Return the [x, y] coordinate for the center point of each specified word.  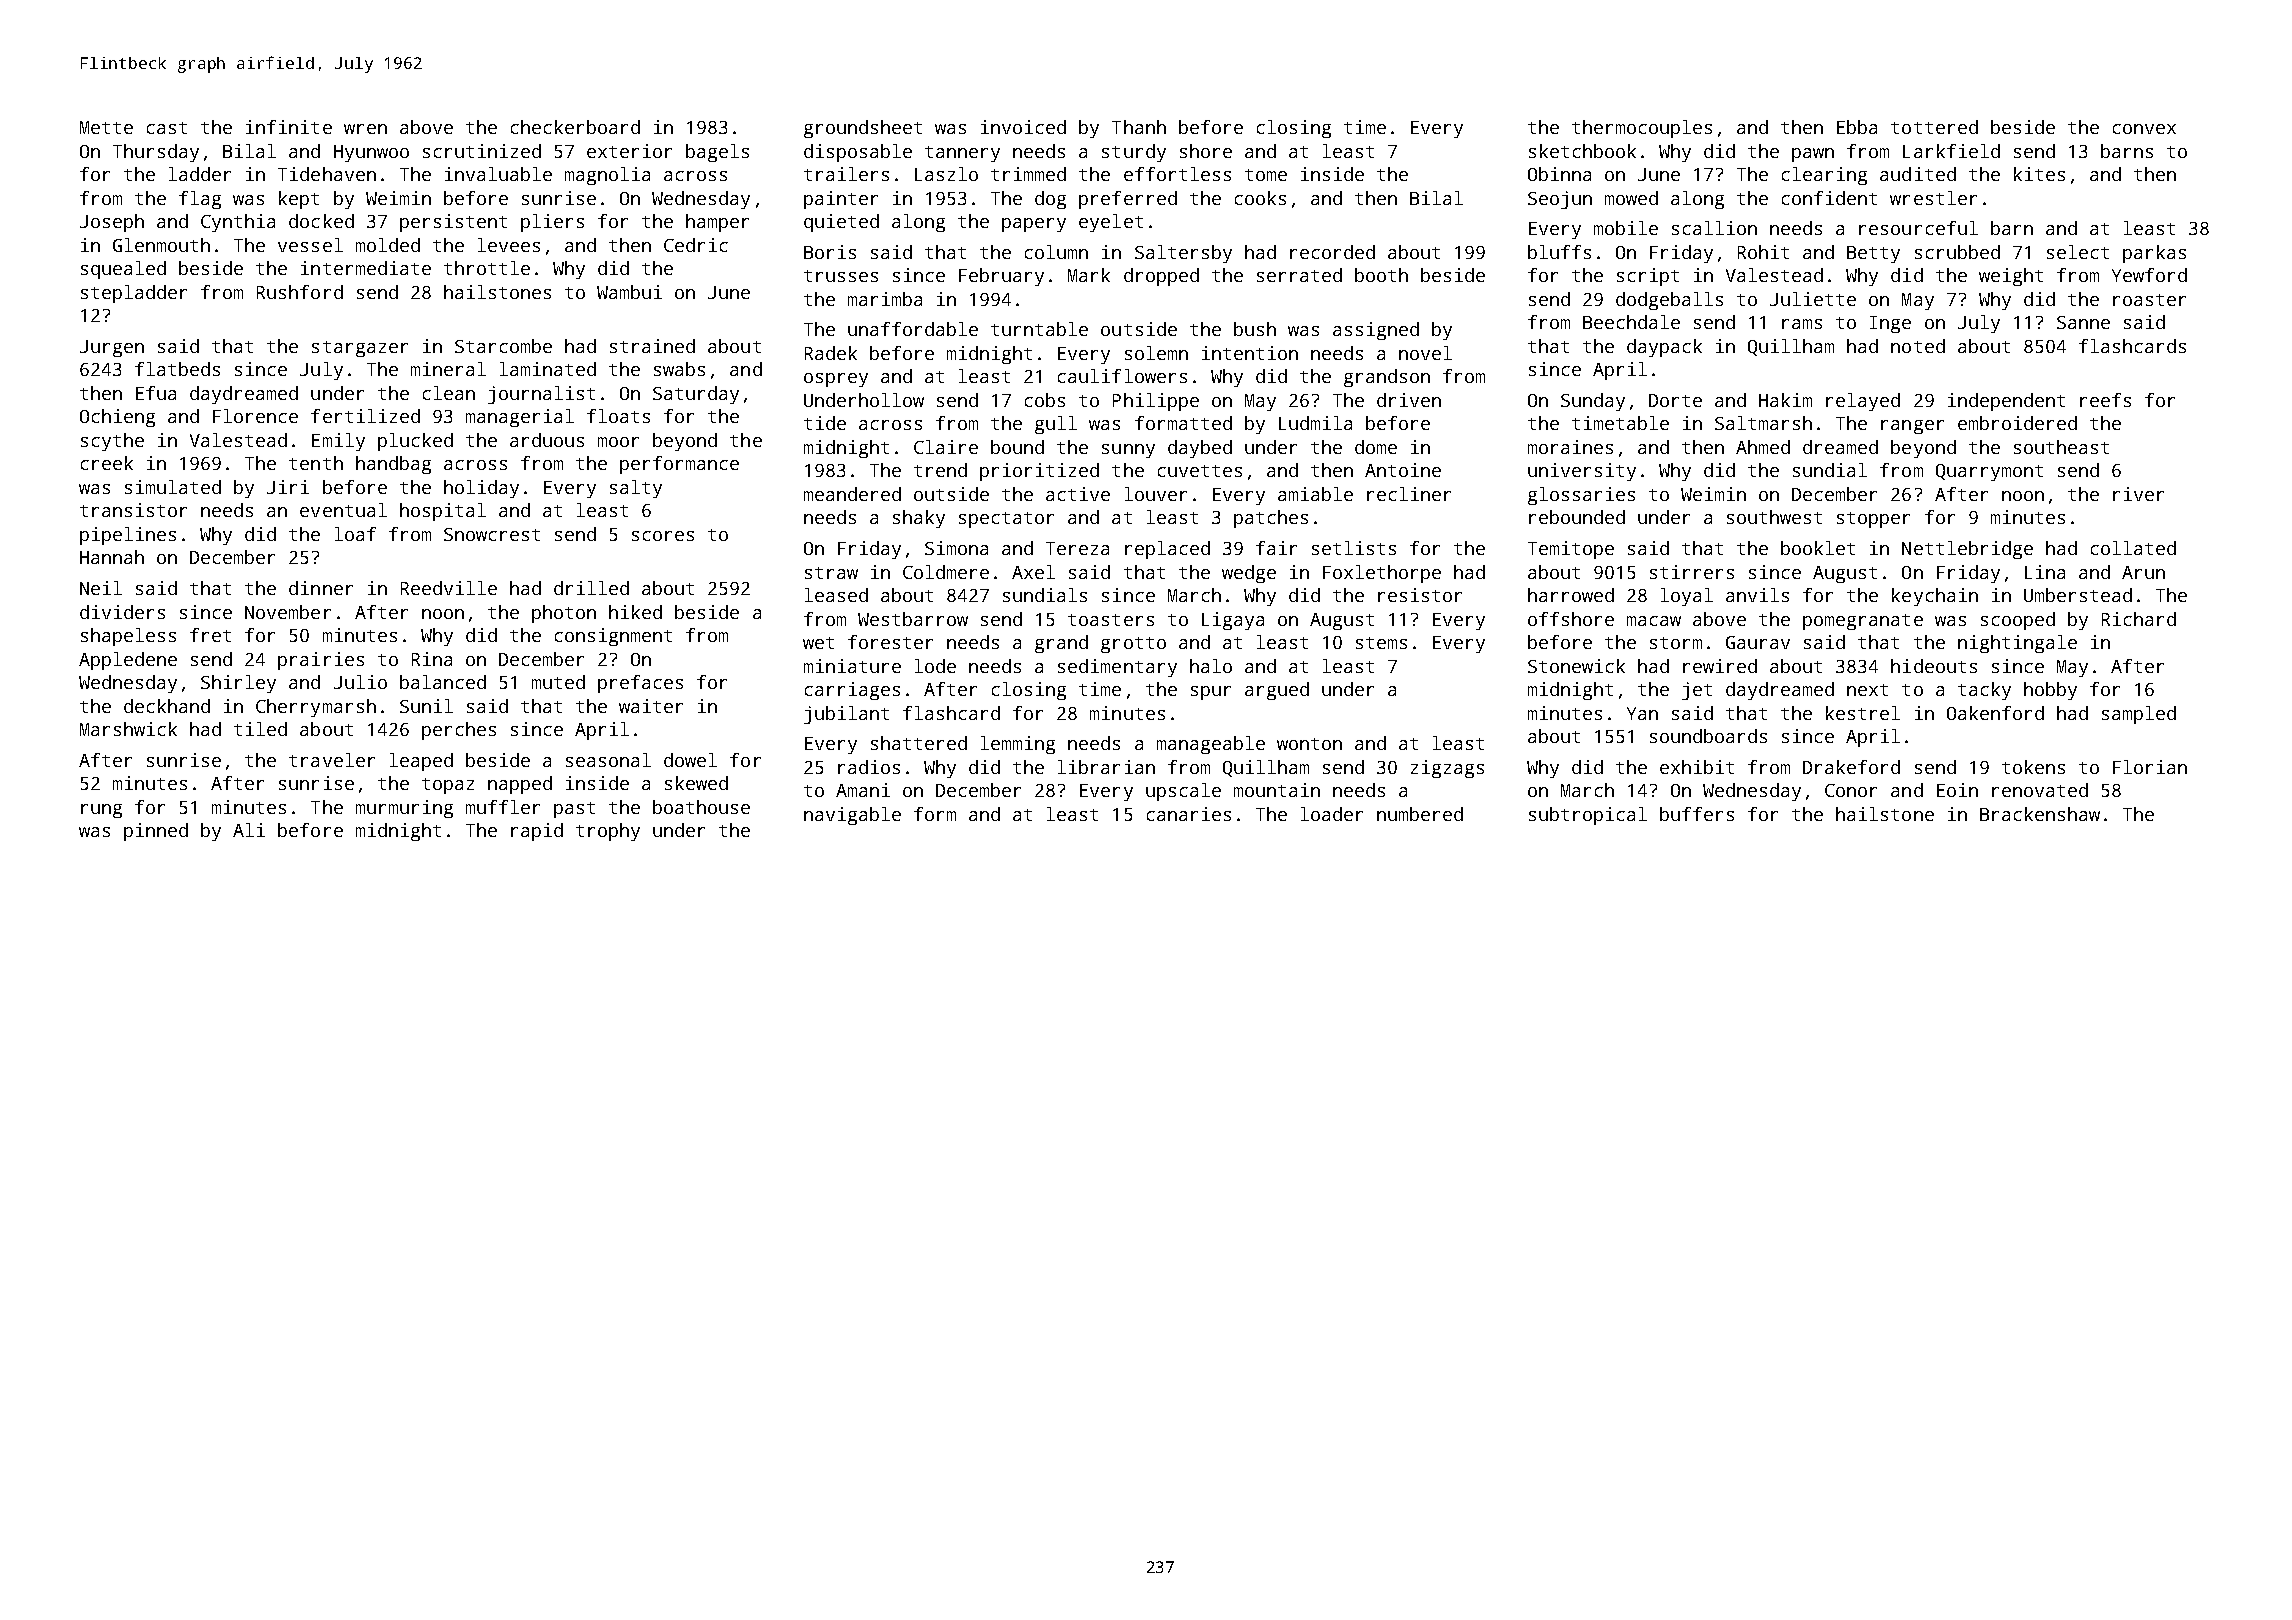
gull [1056, 425]
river [2138, 494]
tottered [1934, 127]
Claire [946, 447]
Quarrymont [1989, 472]
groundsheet [863, 129]
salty [636, 489]
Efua [156, 393]
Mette [106, 127]
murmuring [404, 809]
